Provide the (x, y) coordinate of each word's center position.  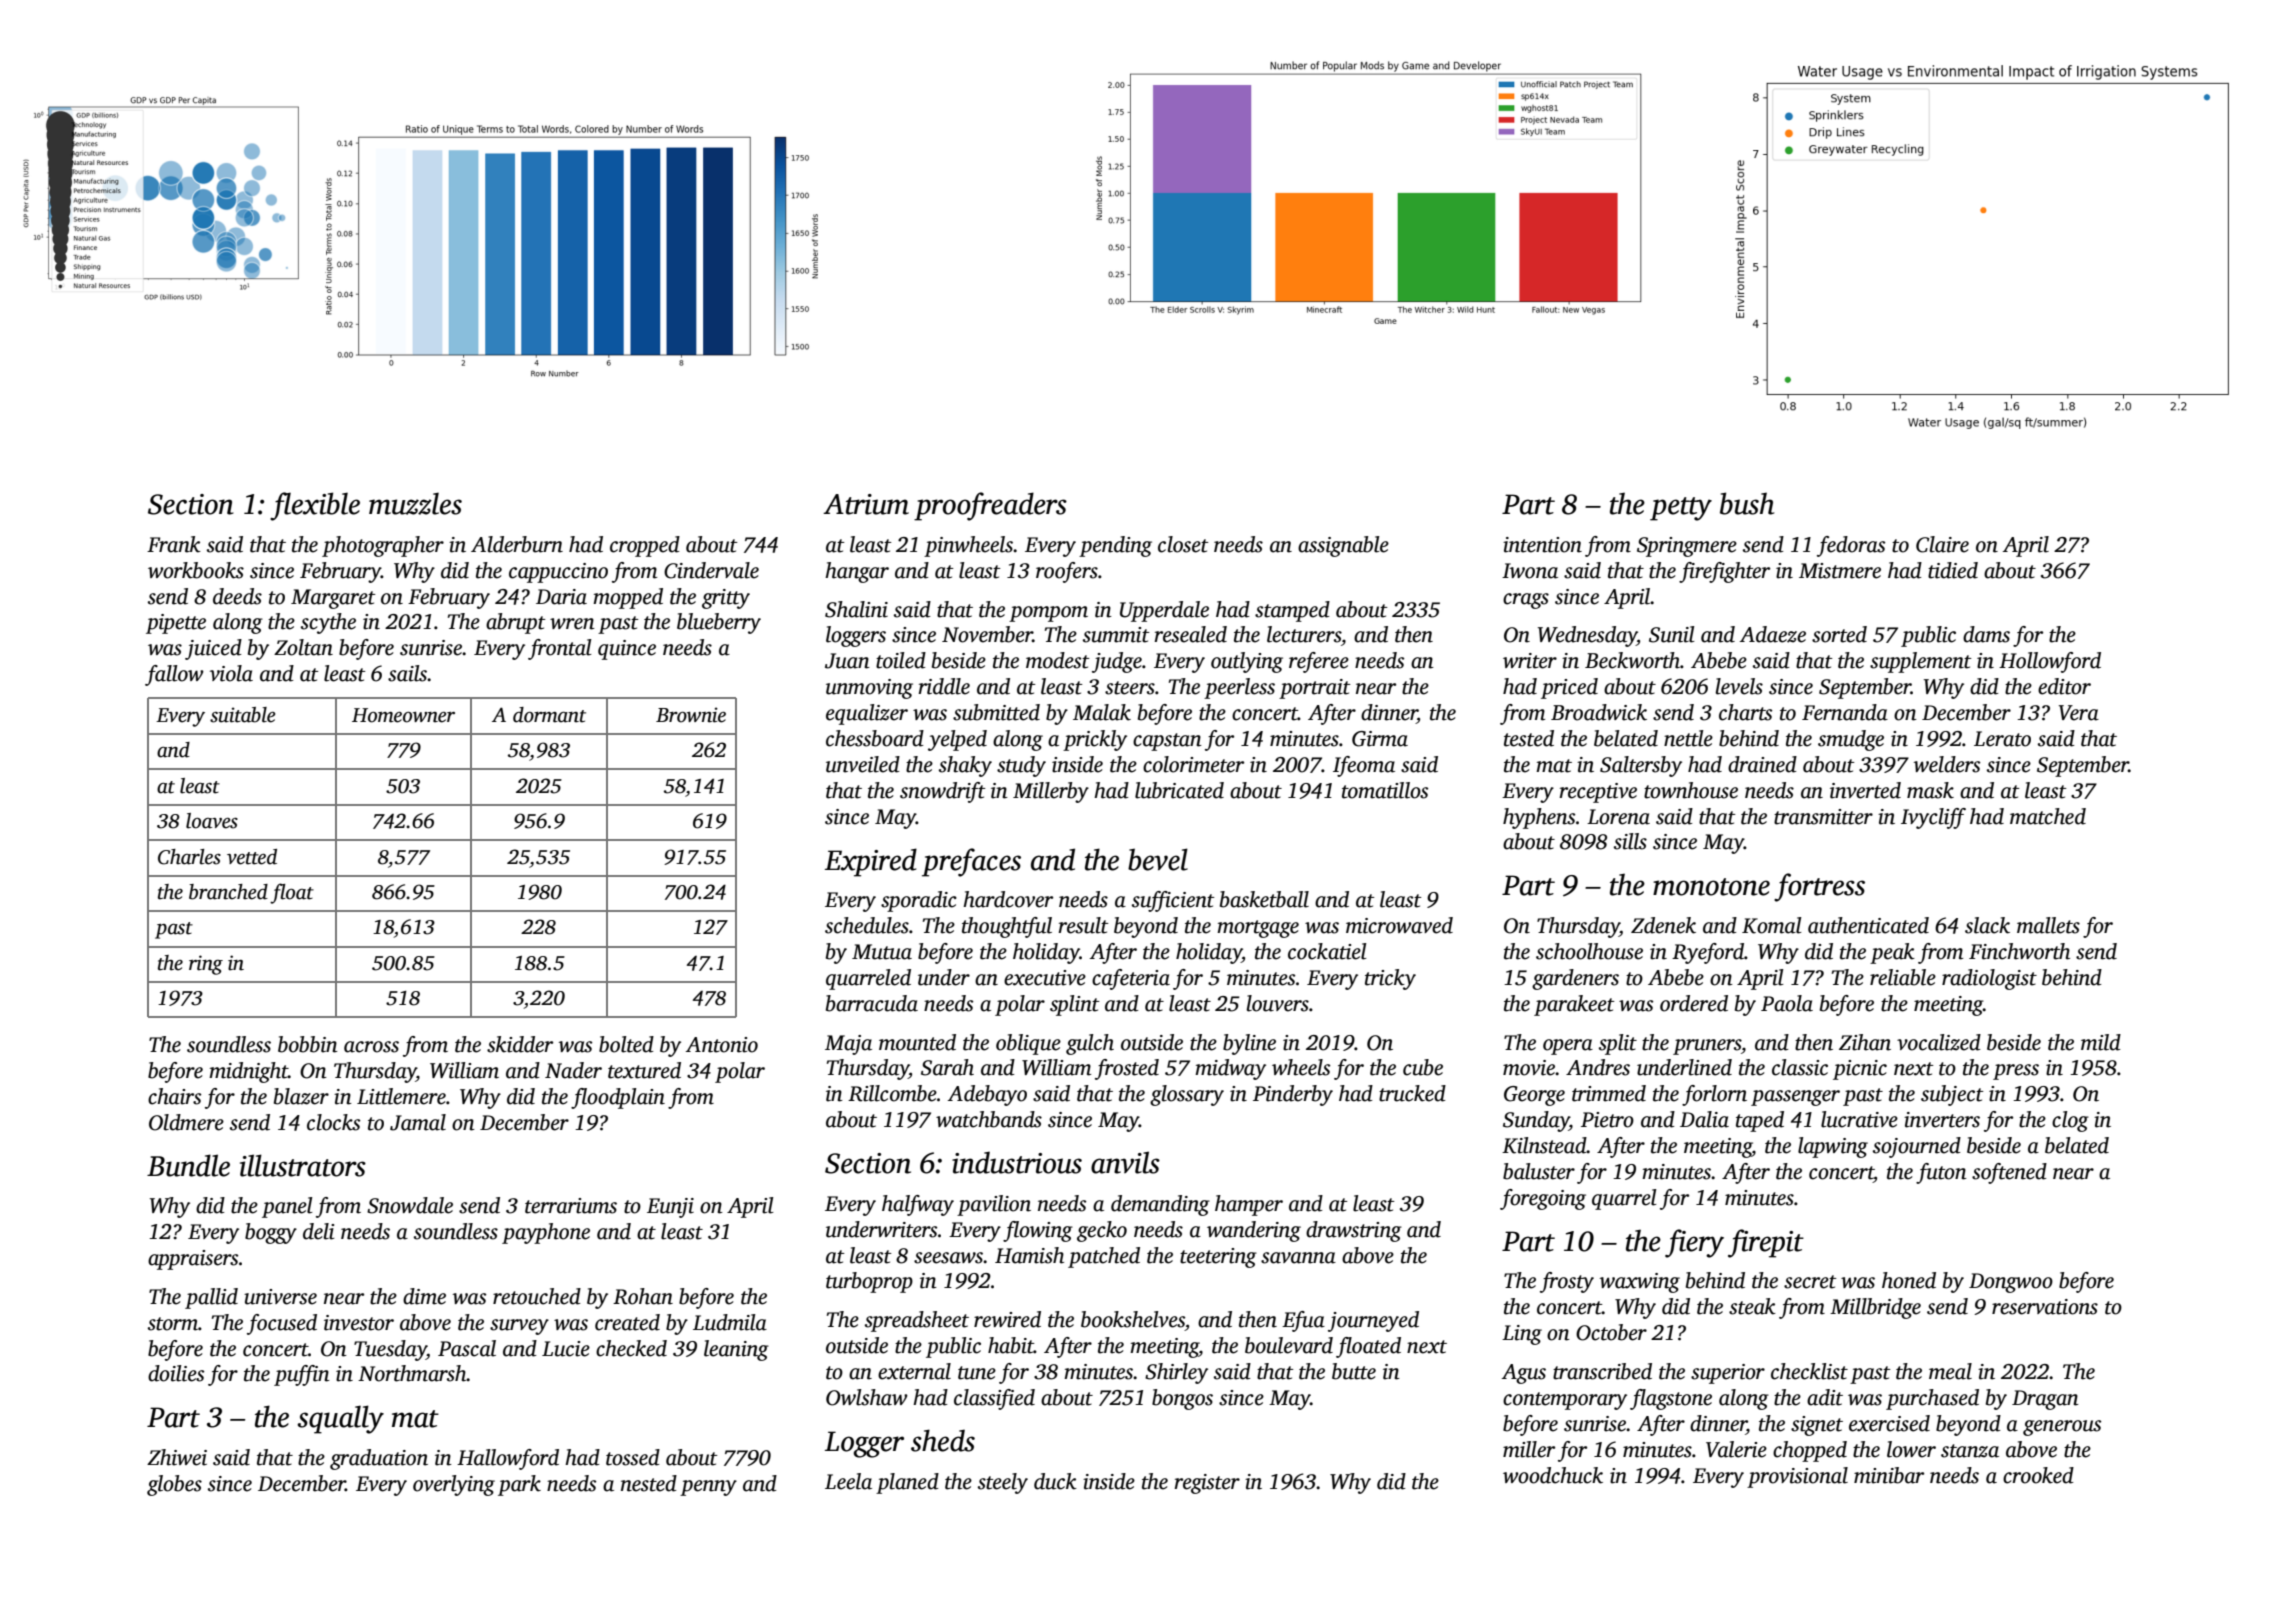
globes (174, 1485)
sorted (1839, 634)
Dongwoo (2011, 1283)
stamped (1292, 611)
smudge (1851, 740)
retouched (537, 1296)
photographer (383, 546)
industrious (1017, 1162)
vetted (252, 857)
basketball (1264, 899)
